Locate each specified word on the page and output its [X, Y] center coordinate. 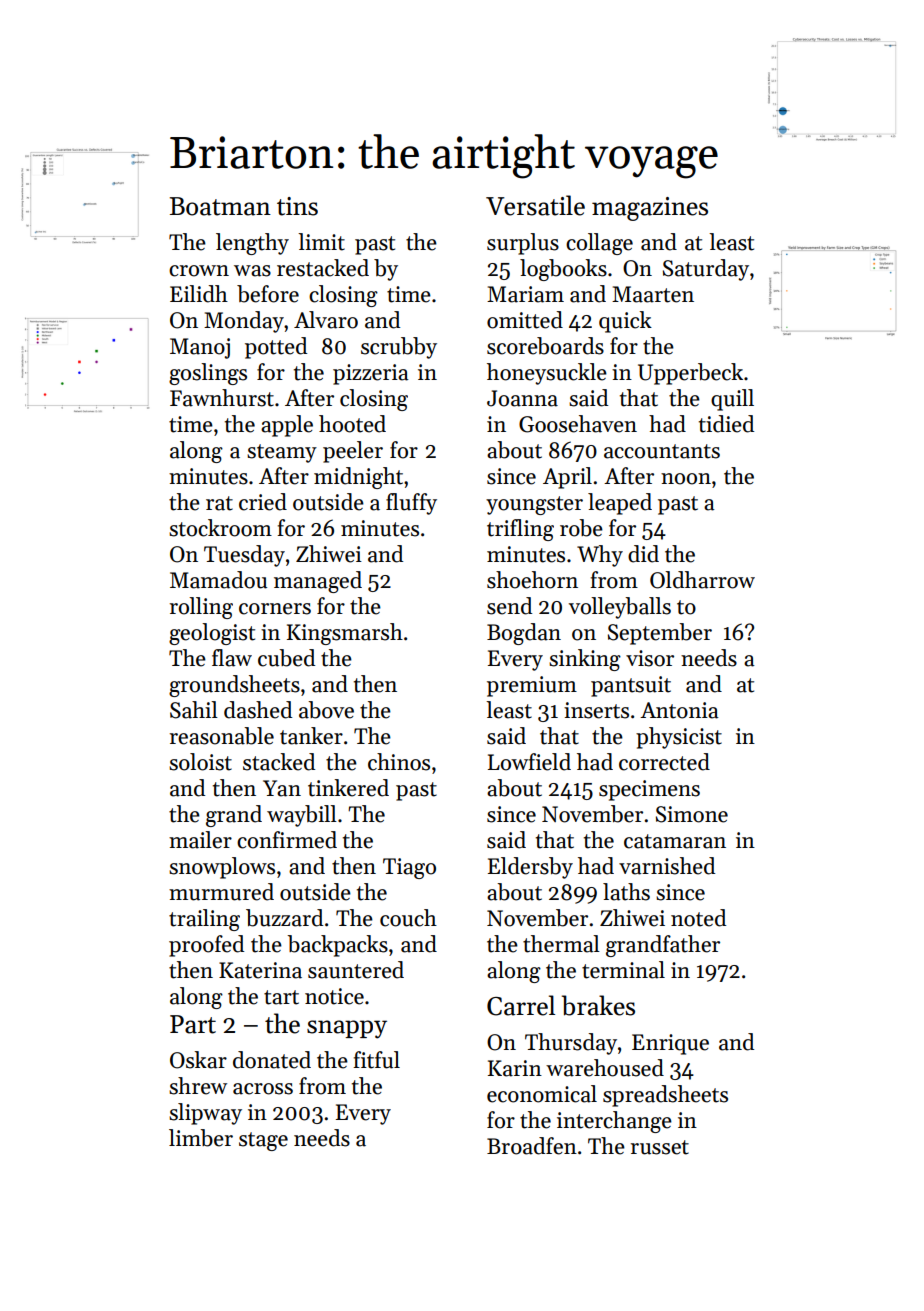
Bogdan [524, 634]
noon [686, 479]
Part [193, 1024]
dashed [258, 710]
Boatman [220, 206]
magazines [650, 209]
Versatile [535, 205]
